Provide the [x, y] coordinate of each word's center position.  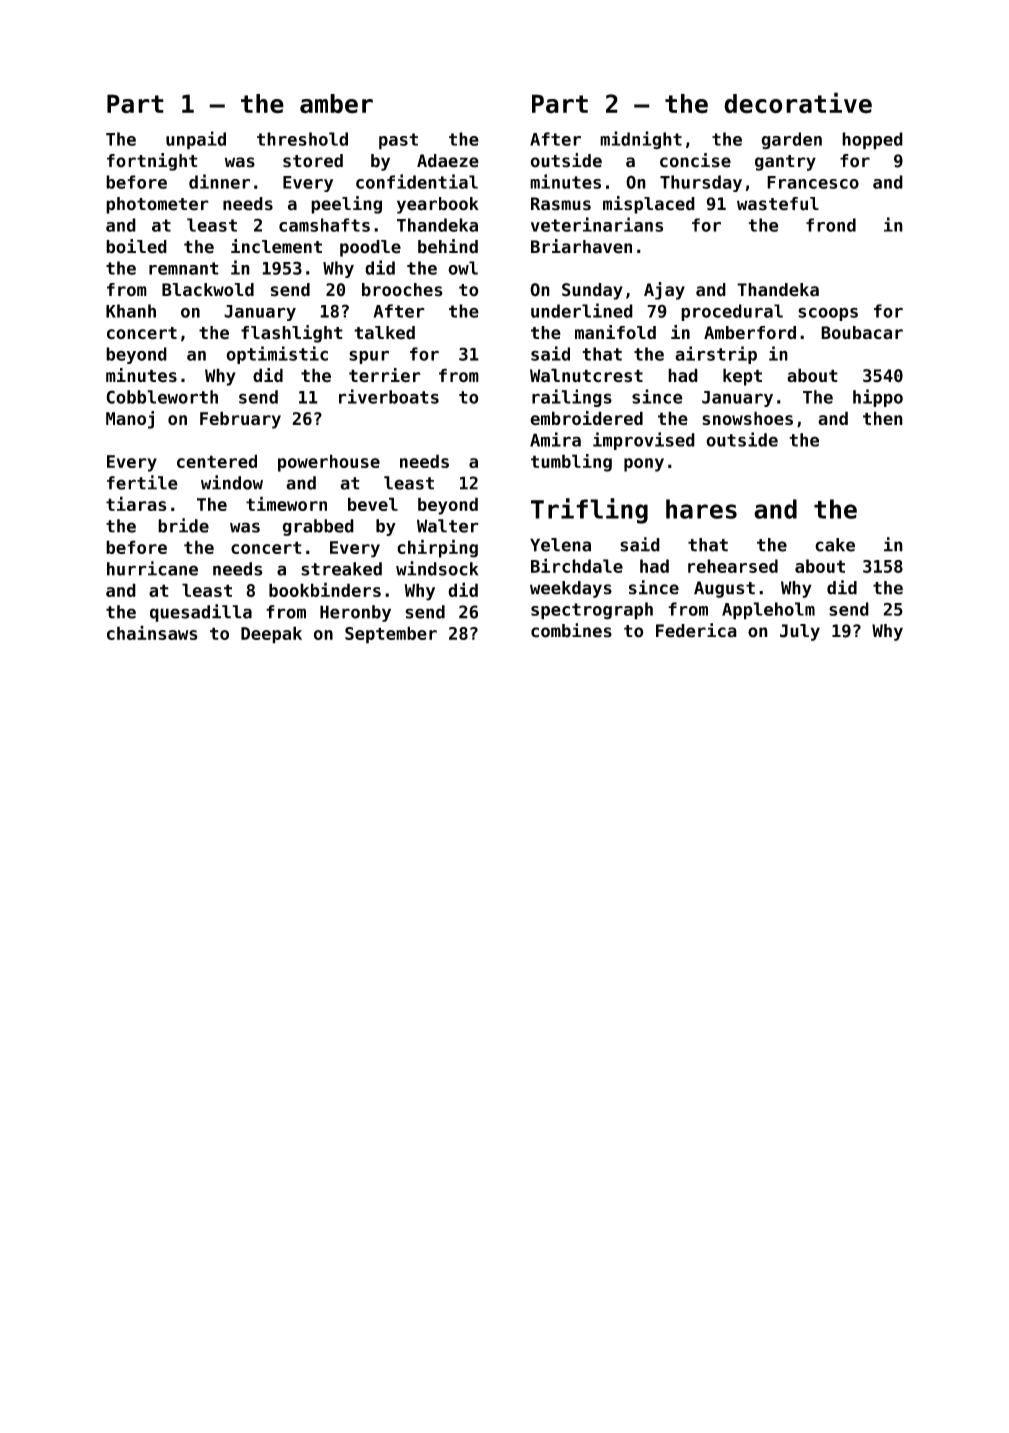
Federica [696, 630]
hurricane [152, 568]
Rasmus [561, 204]
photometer [157, 205]
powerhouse [329, 463]
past [398, 141]
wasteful [778, 204]
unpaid [196, 140]
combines [571, 630]
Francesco [813, 182]
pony [644, 465]
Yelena [560, 545]
